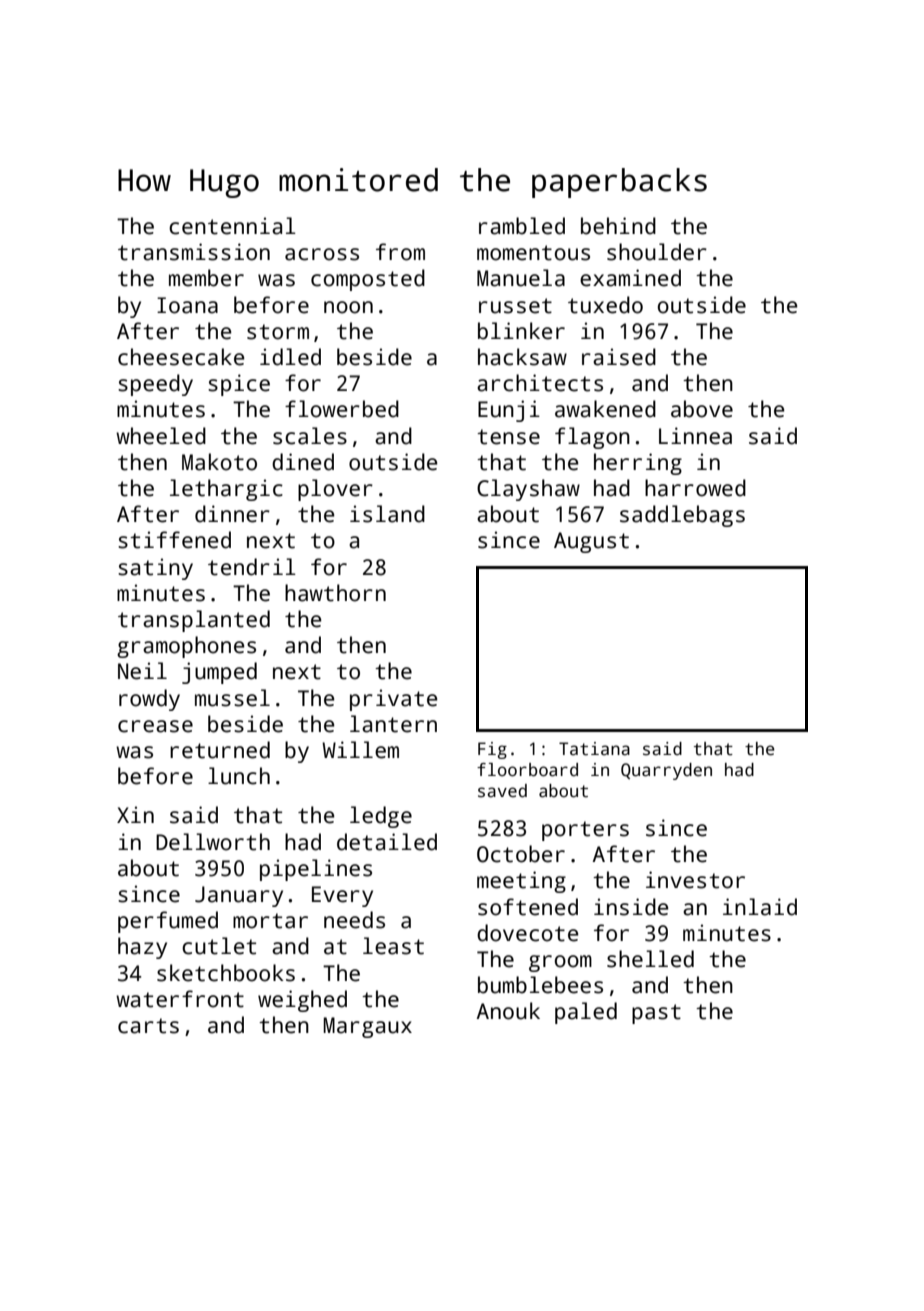 The height and width of the page is (1311, 924). I want to click on dinner, so click(232, 514).
